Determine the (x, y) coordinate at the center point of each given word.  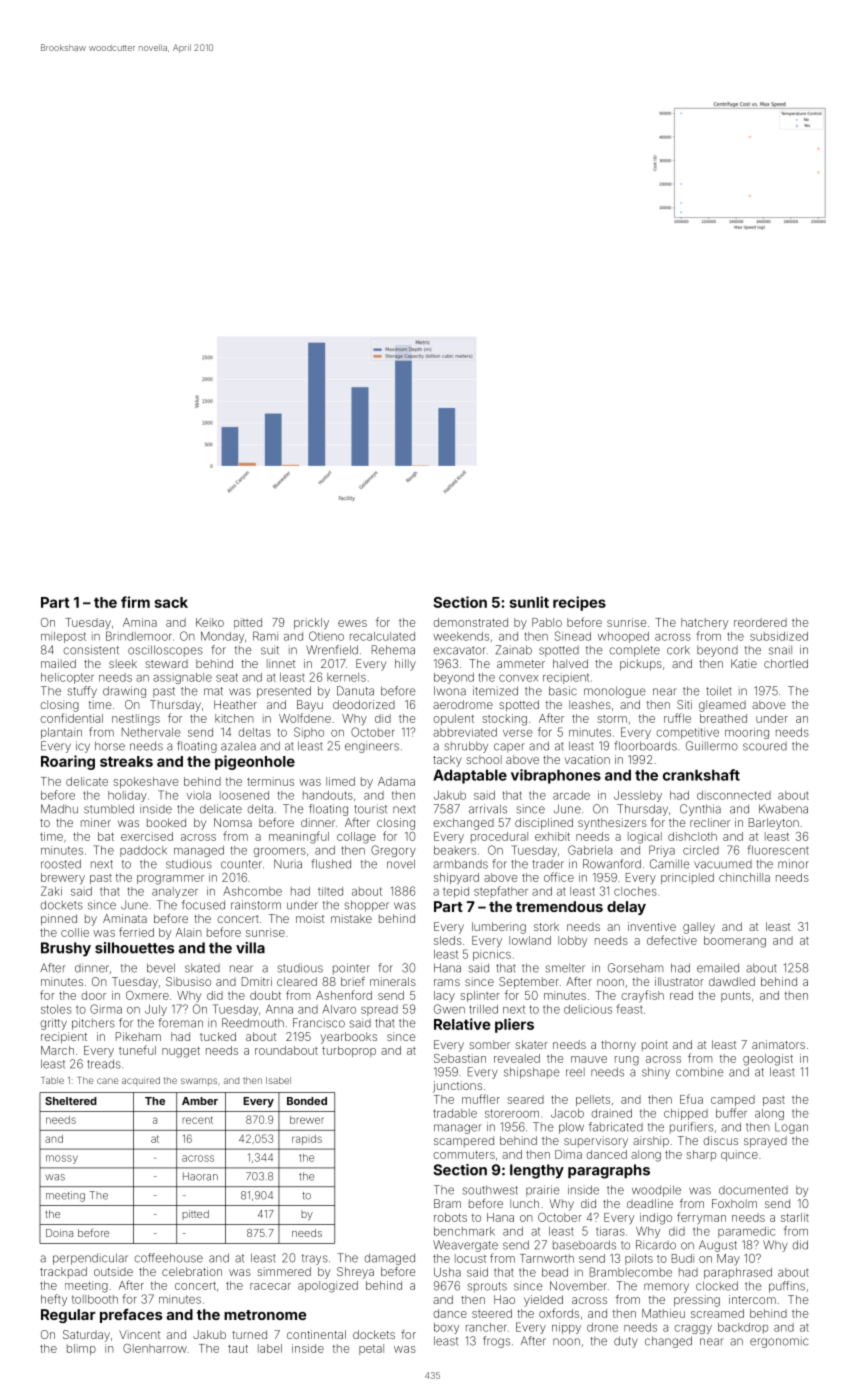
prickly (311, 624)
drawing (124, 692)
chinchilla (744, 877)
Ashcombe (252, 891)
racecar (270, 1286)
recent (197, 1120)
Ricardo (656, 1245)
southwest (490, 1190)
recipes (579, 603)
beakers (455, 850)
